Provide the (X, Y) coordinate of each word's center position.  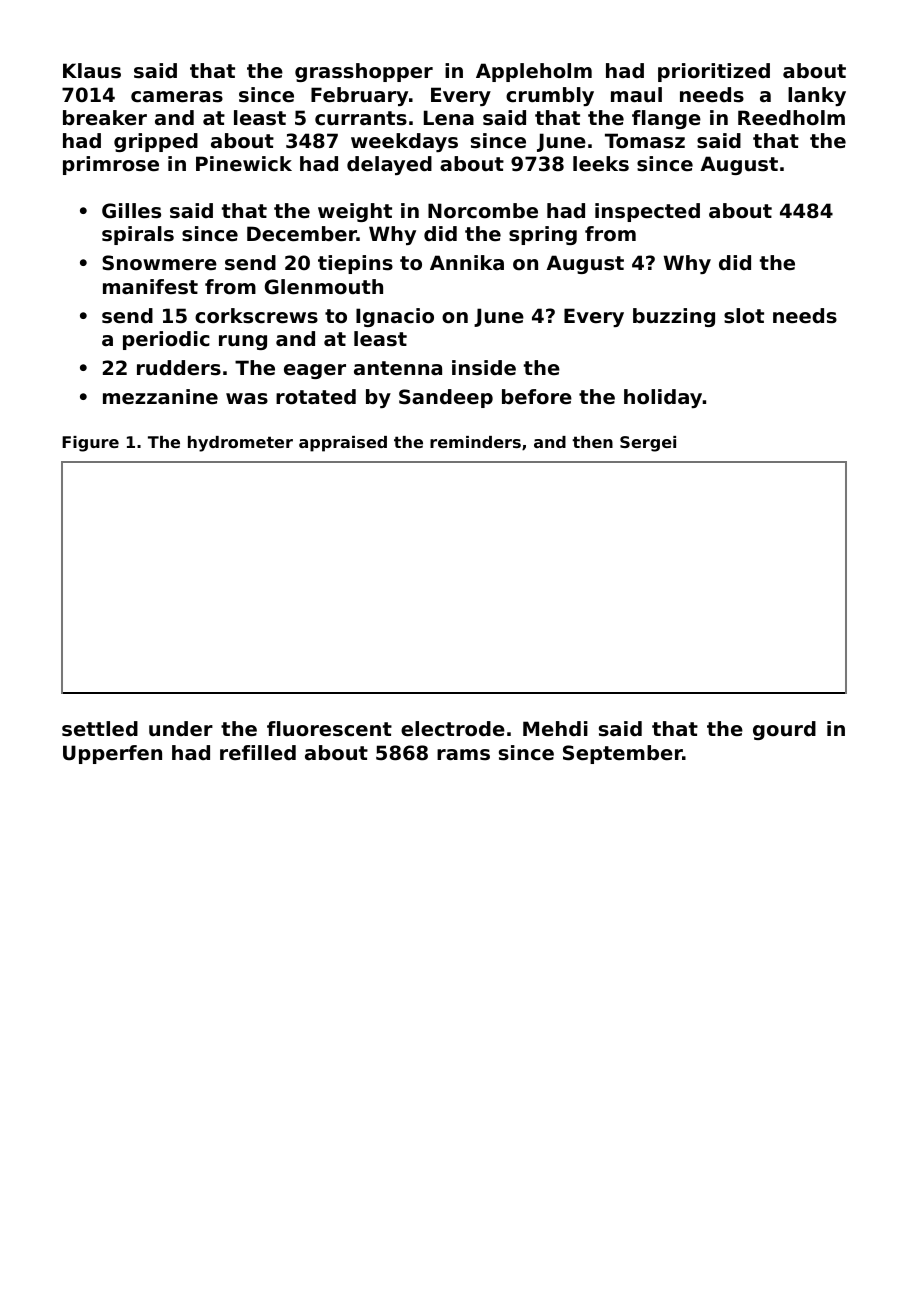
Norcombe (483, 211)
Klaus (92, 71)
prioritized (714, 72)
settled (100, 729)
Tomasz (645, 141)
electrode (453, 729)
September (623, 754)
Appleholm (534, 72)
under (181, 729)
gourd (784, 730)
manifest (150, 287)
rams (463, 755)
